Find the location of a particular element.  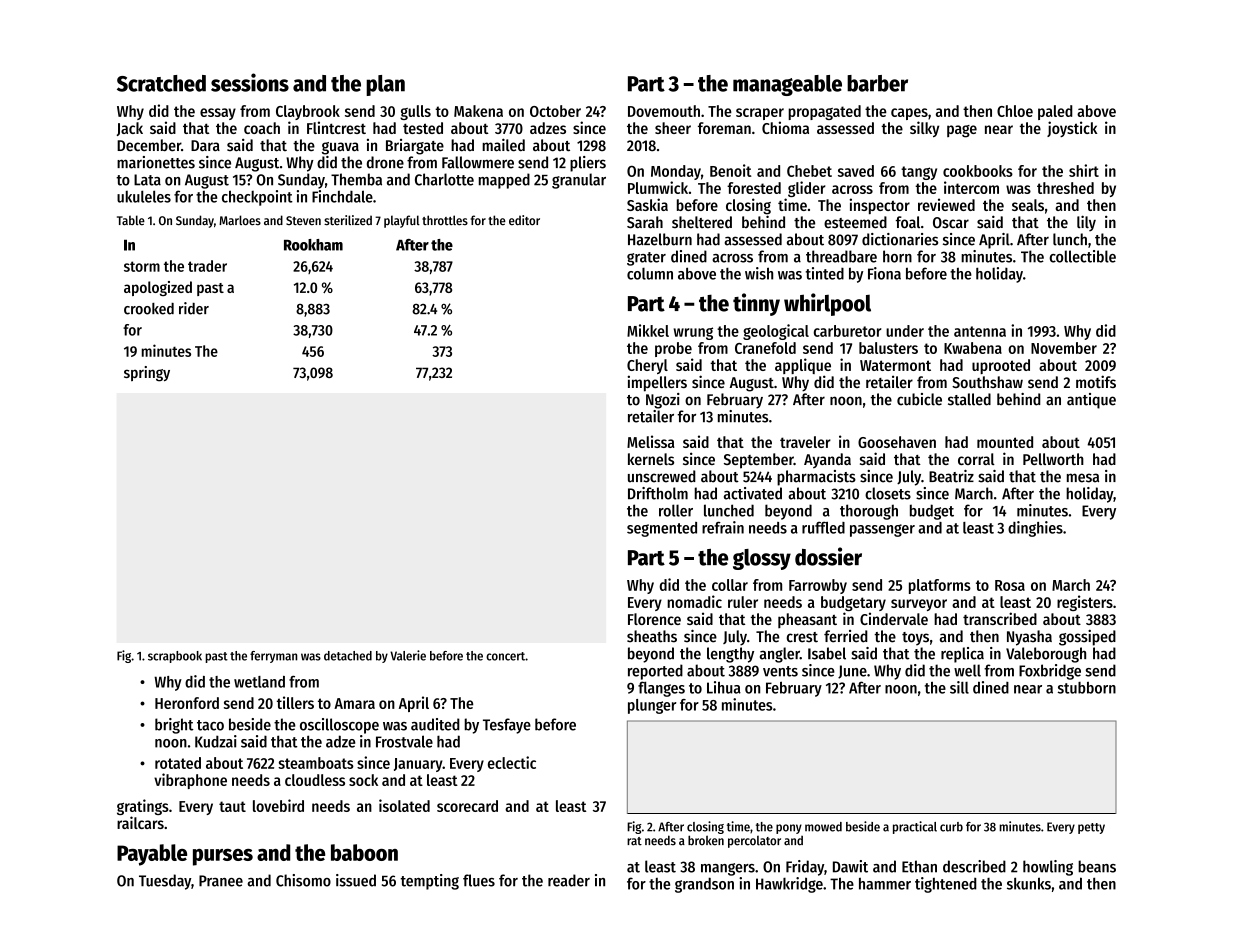

scrapbook is located at coordinates (175, 657).
